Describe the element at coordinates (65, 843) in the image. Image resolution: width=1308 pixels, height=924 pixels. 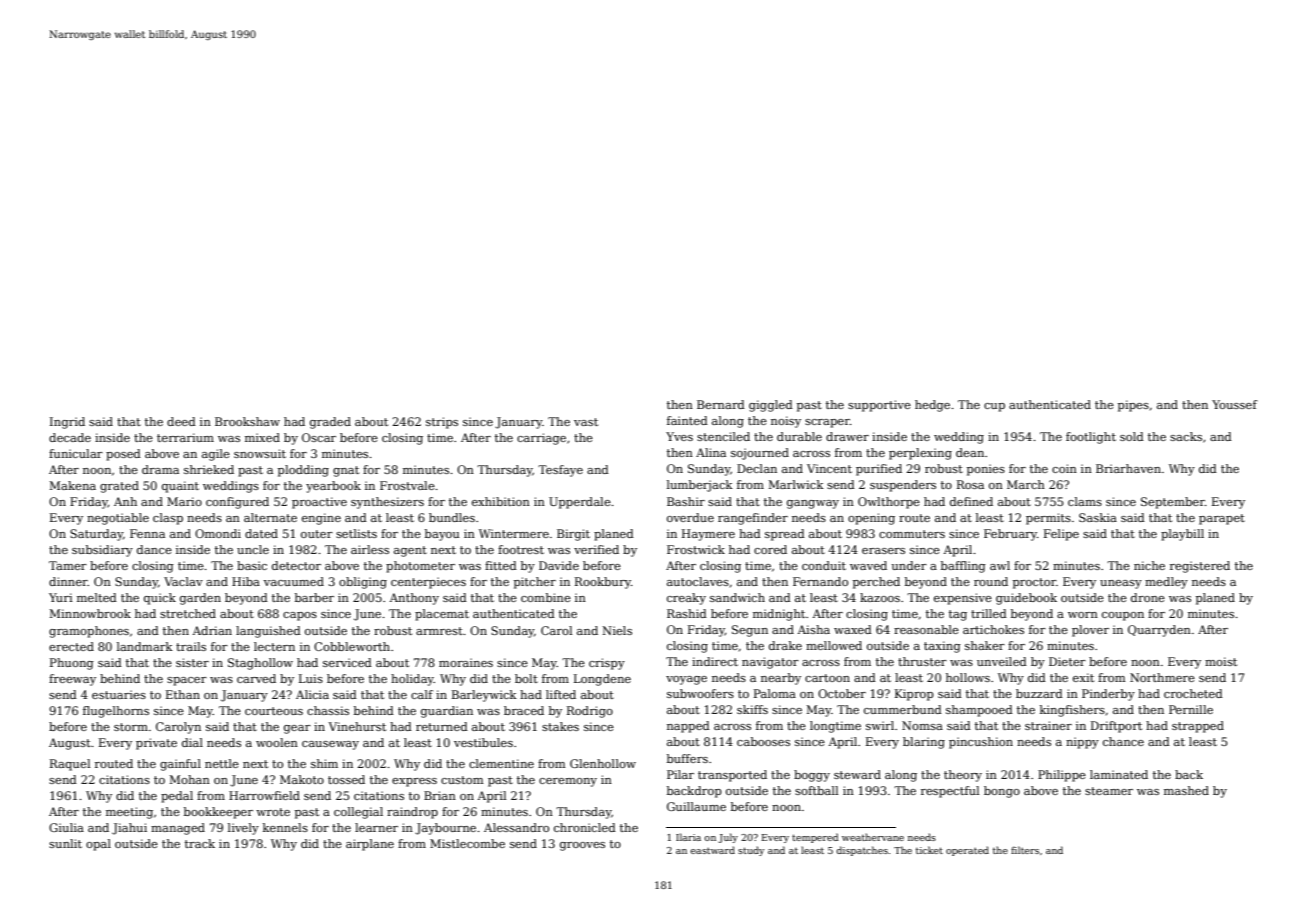
I see `sunlit` at that location.
